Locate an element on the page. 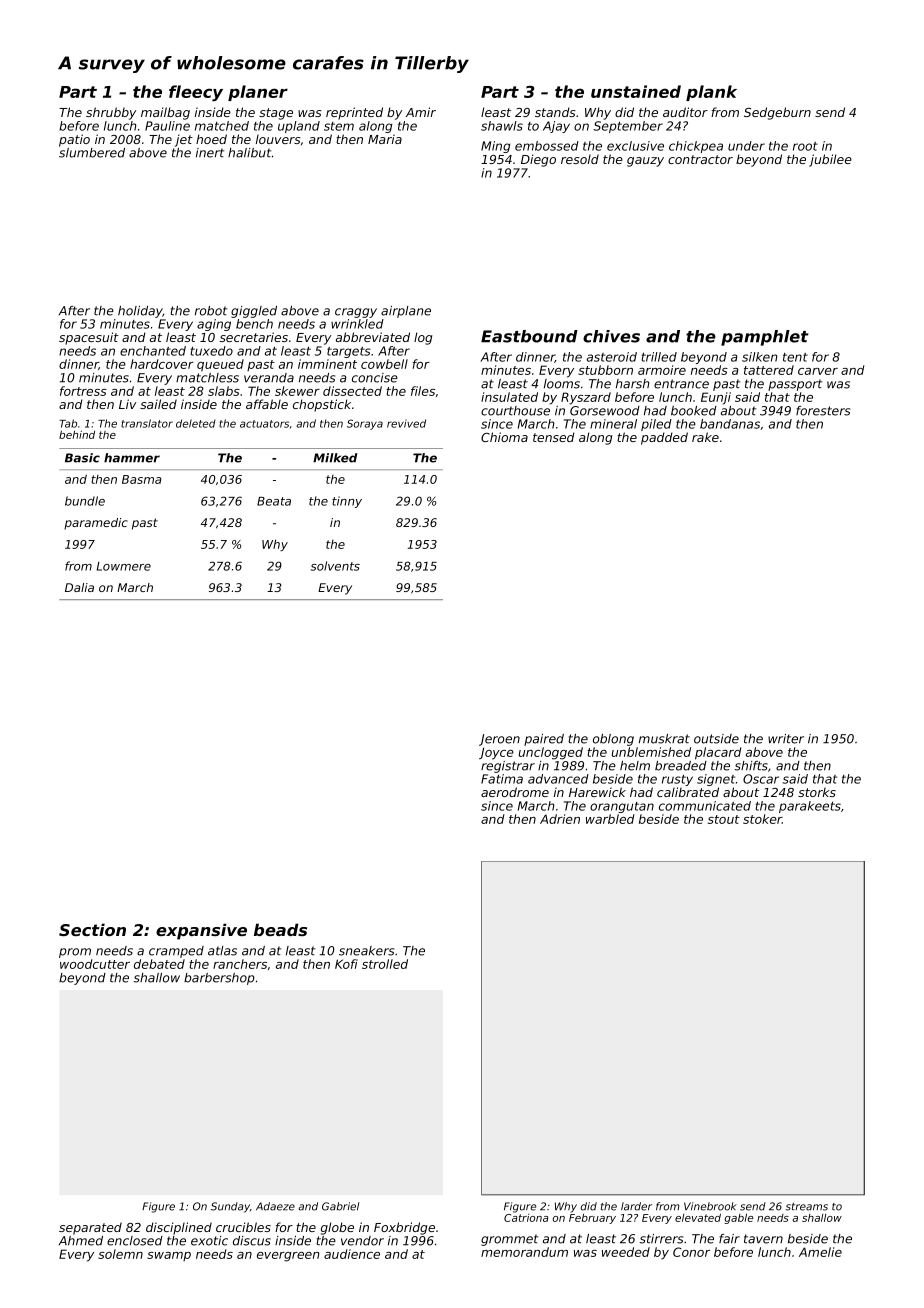 This page has height=1308, width=924. carver is located at coordinates (818, 371).
